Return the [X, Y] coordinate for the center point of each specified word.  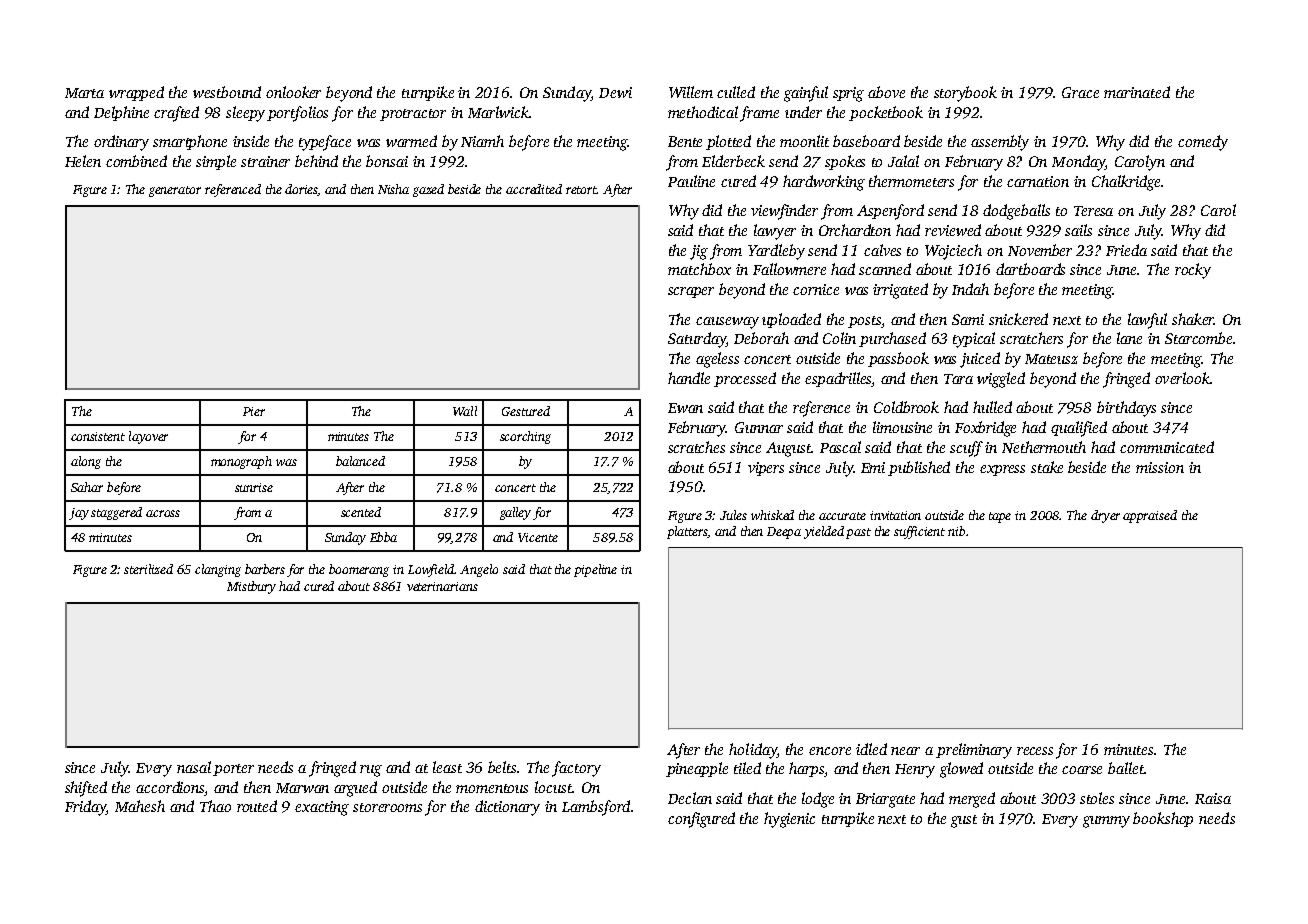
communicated [1167, 447]
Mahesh [140, 806]
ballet [1126, 768]
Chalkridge [1126, 183]
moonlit [804, 141]
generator [175, 191]
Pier [254, 411]
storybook [965, 94]
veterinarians [442, 586]
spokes [845, 162]
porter [233, 770]
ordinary [121, 143]
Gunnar [759, 427]
